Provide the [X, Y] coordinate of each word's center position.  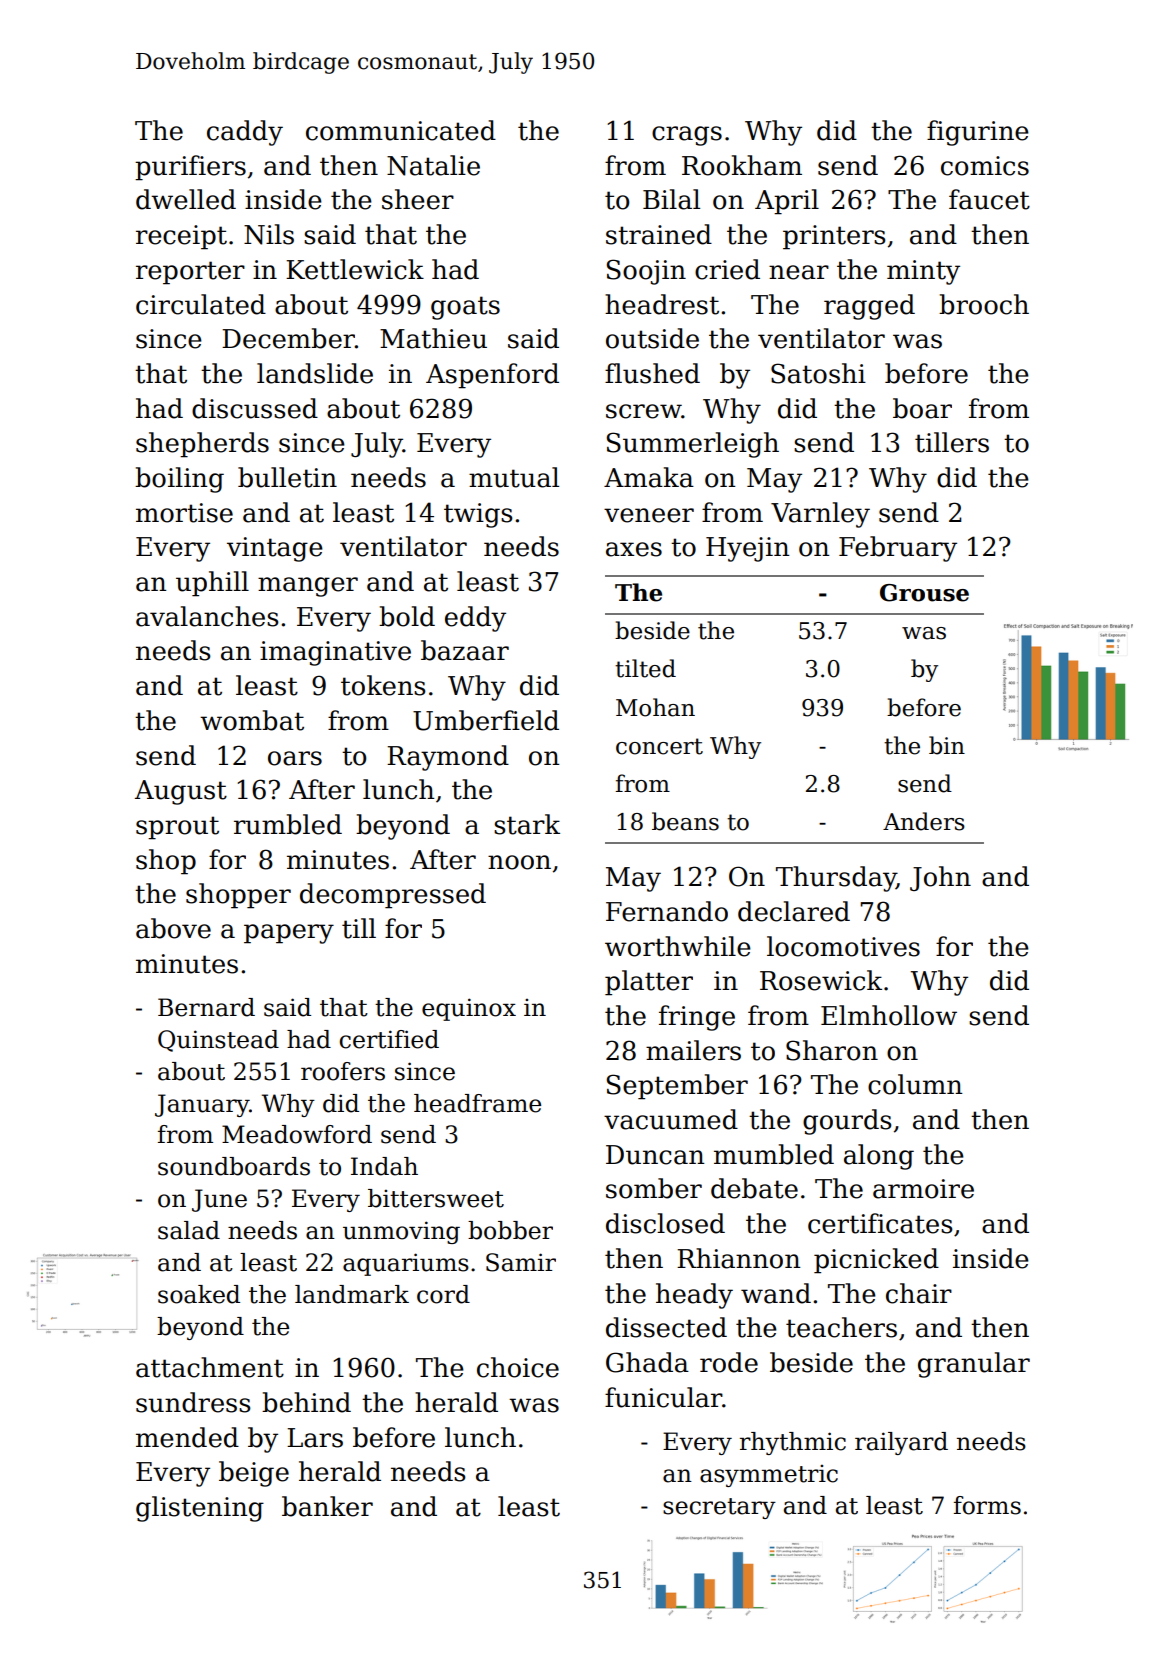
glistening [200, 1509]
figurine [978, 133]
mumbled [774, 1154]
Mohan [655, 707]
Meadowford [297, 1134]
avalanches [207, 616]
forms [987, 1505]
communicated [401, 130]
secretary [719, 1508]
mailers [693, 1050]
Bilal [671, 199]
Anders [924, 821]
